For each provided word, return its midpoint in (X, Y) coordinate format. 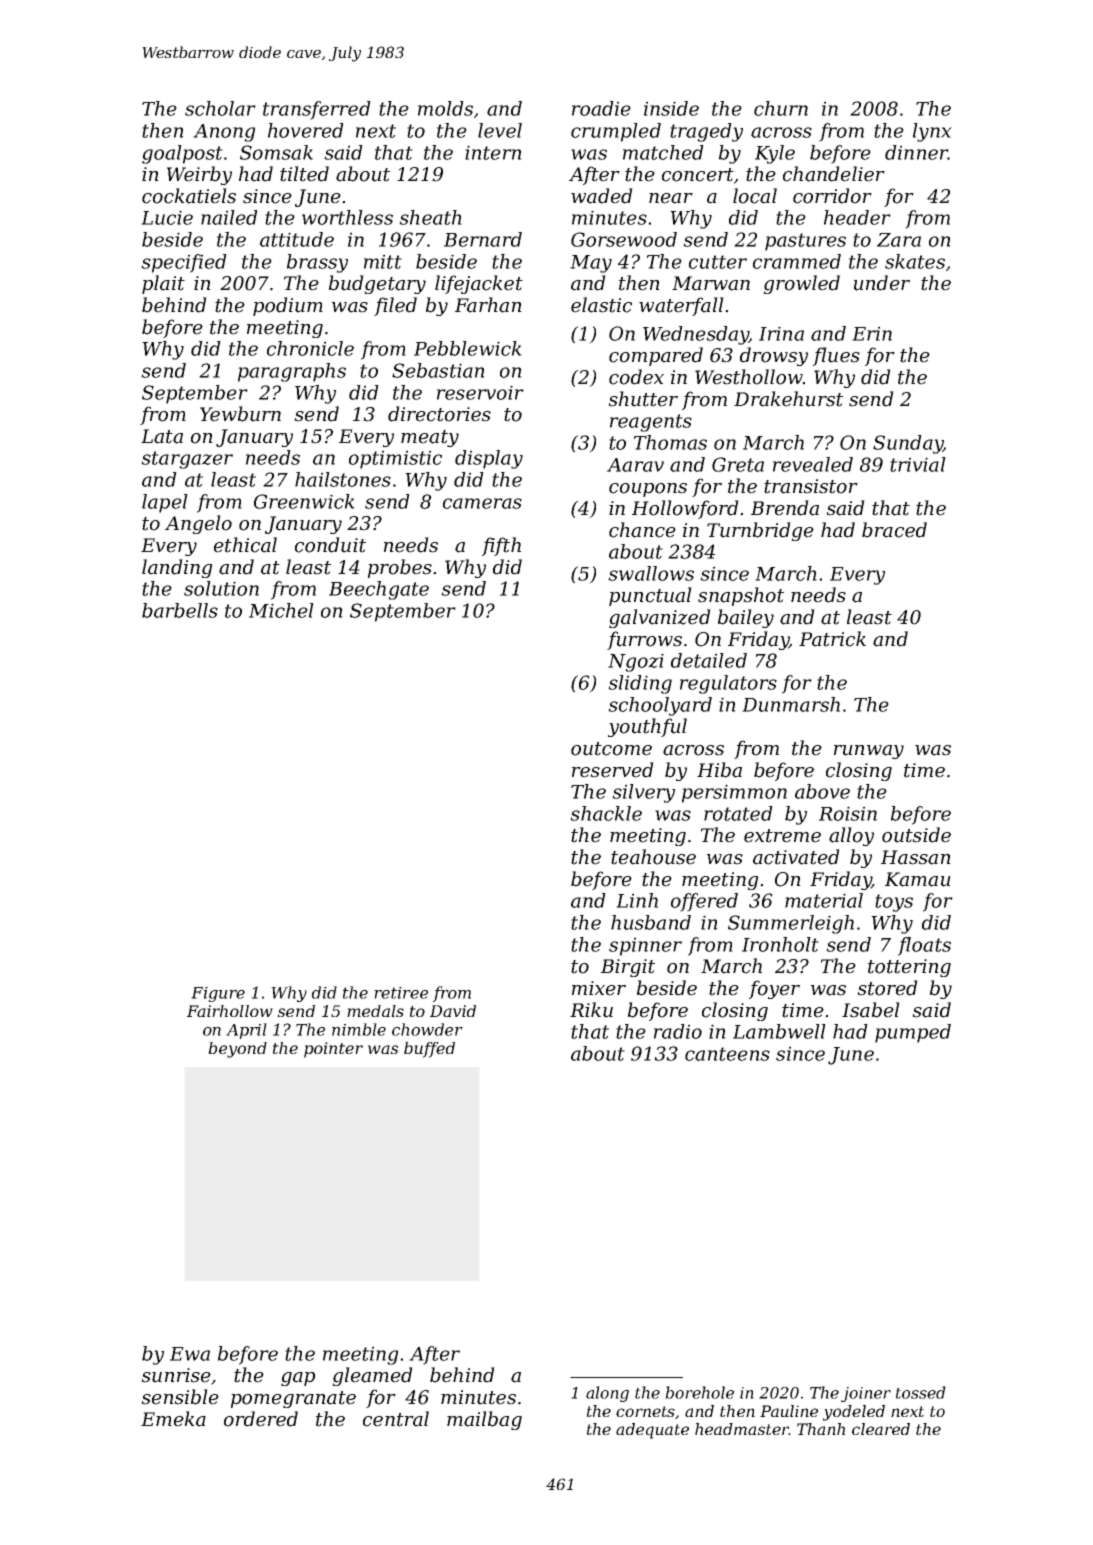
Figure (218, 994)
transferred (317, 110)
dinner (916, 152)
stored (887, 988)
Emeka (173, 1419)
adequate (652, 1431)
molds (445, 108)
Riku (591, 1010)
